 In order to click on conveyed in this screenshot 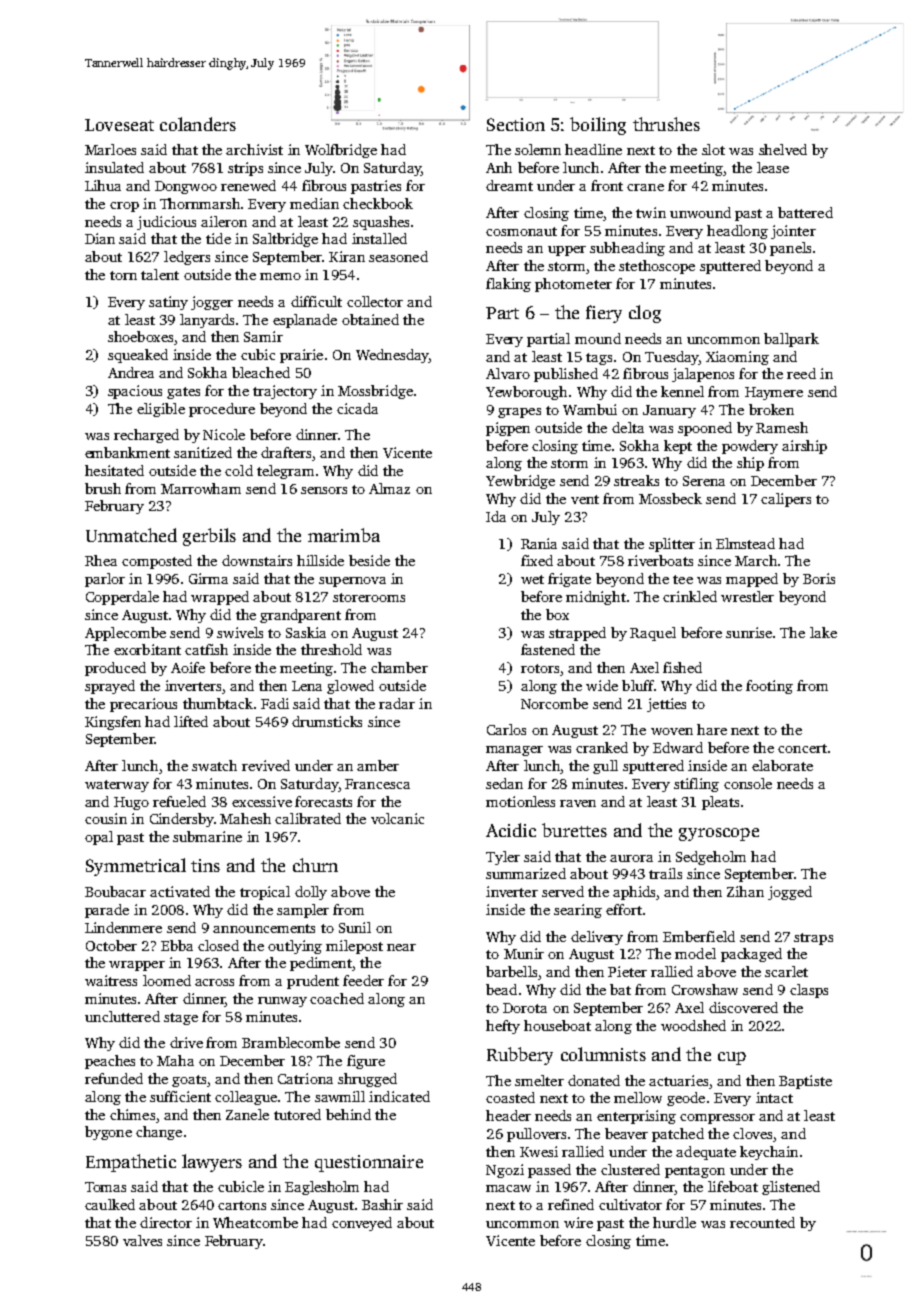, I will do `click(362, 1224)`.
